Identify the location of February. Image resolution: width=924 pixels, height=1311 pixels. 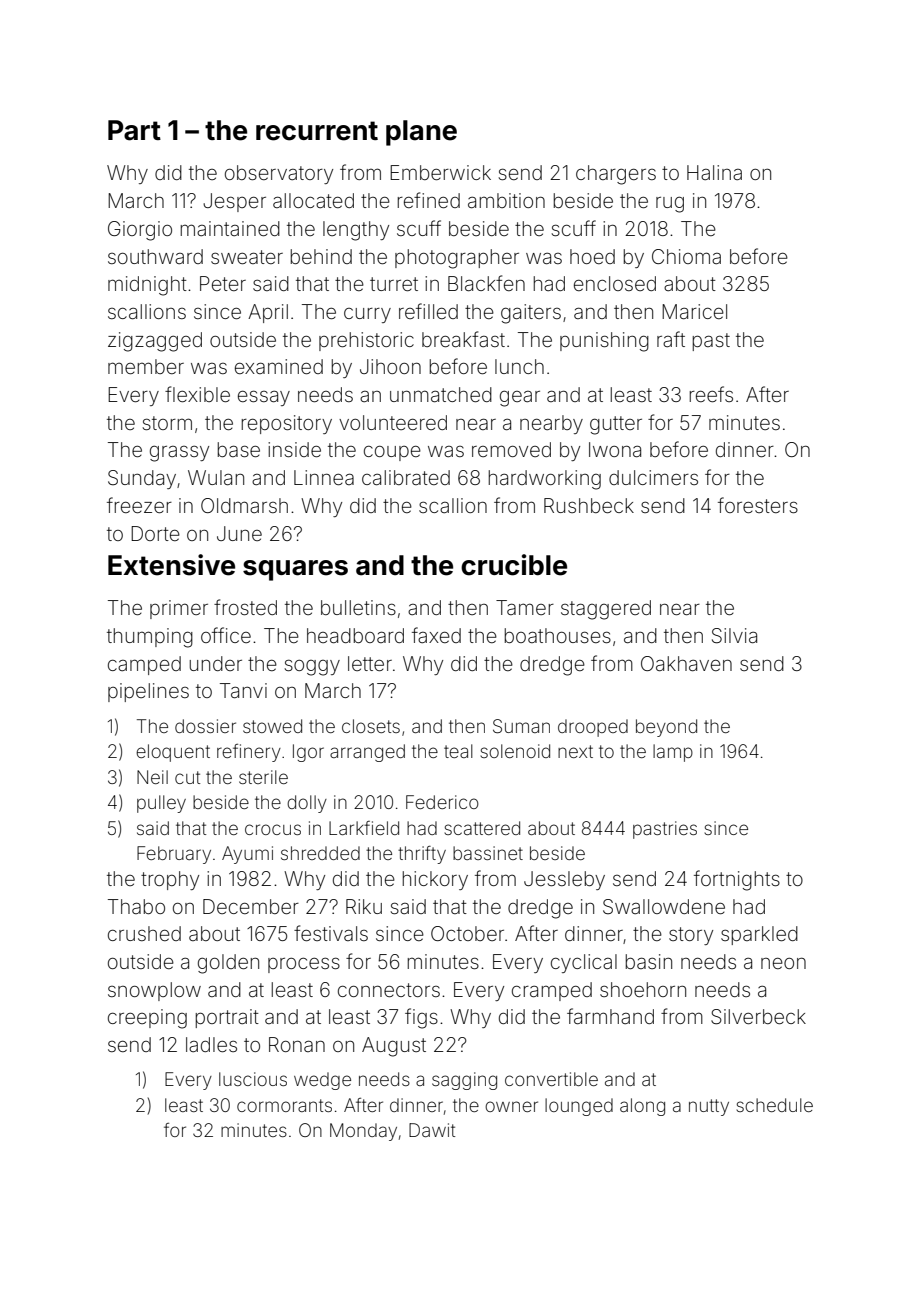
(174, 855).
